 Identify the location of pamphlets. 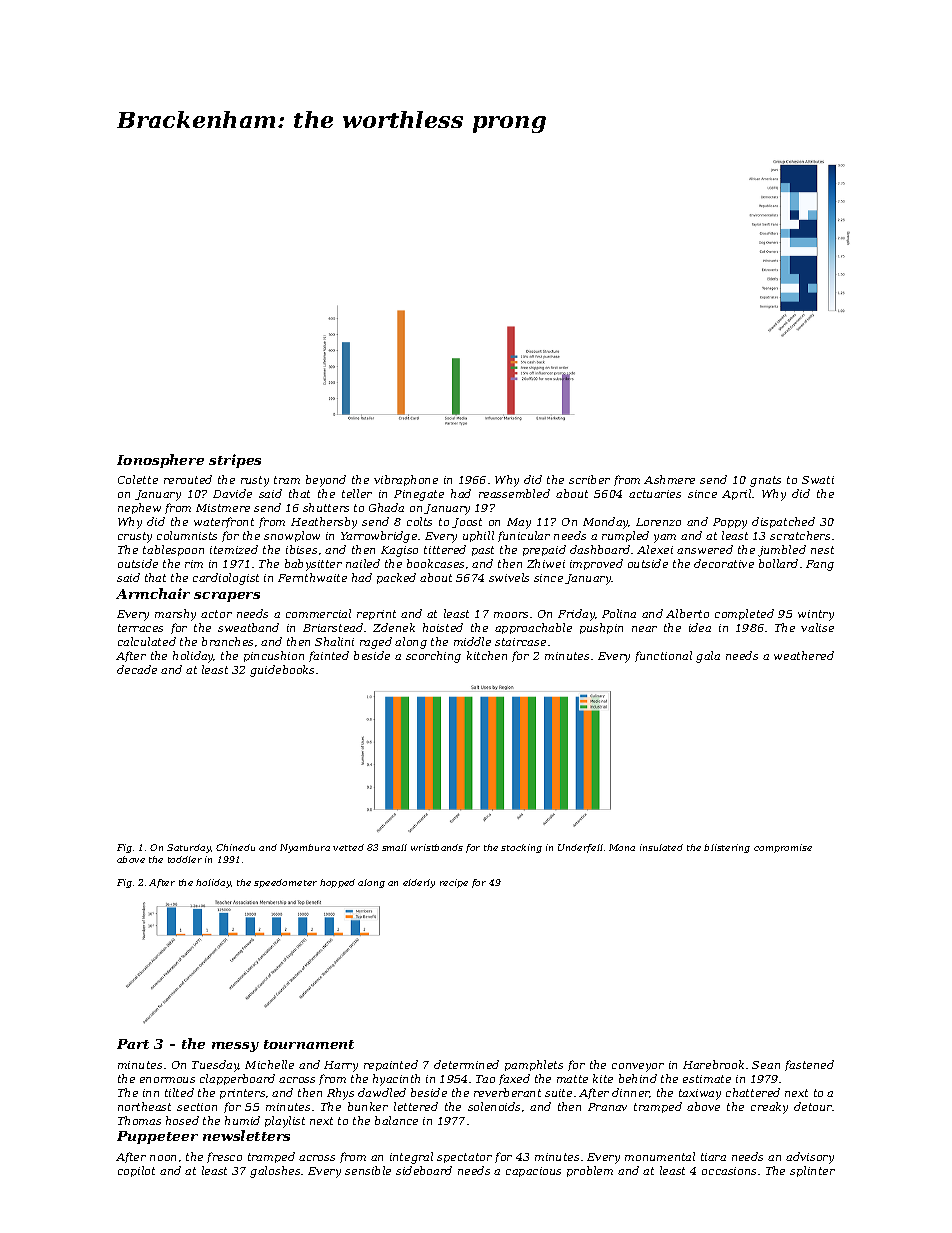
(534, 1065).
